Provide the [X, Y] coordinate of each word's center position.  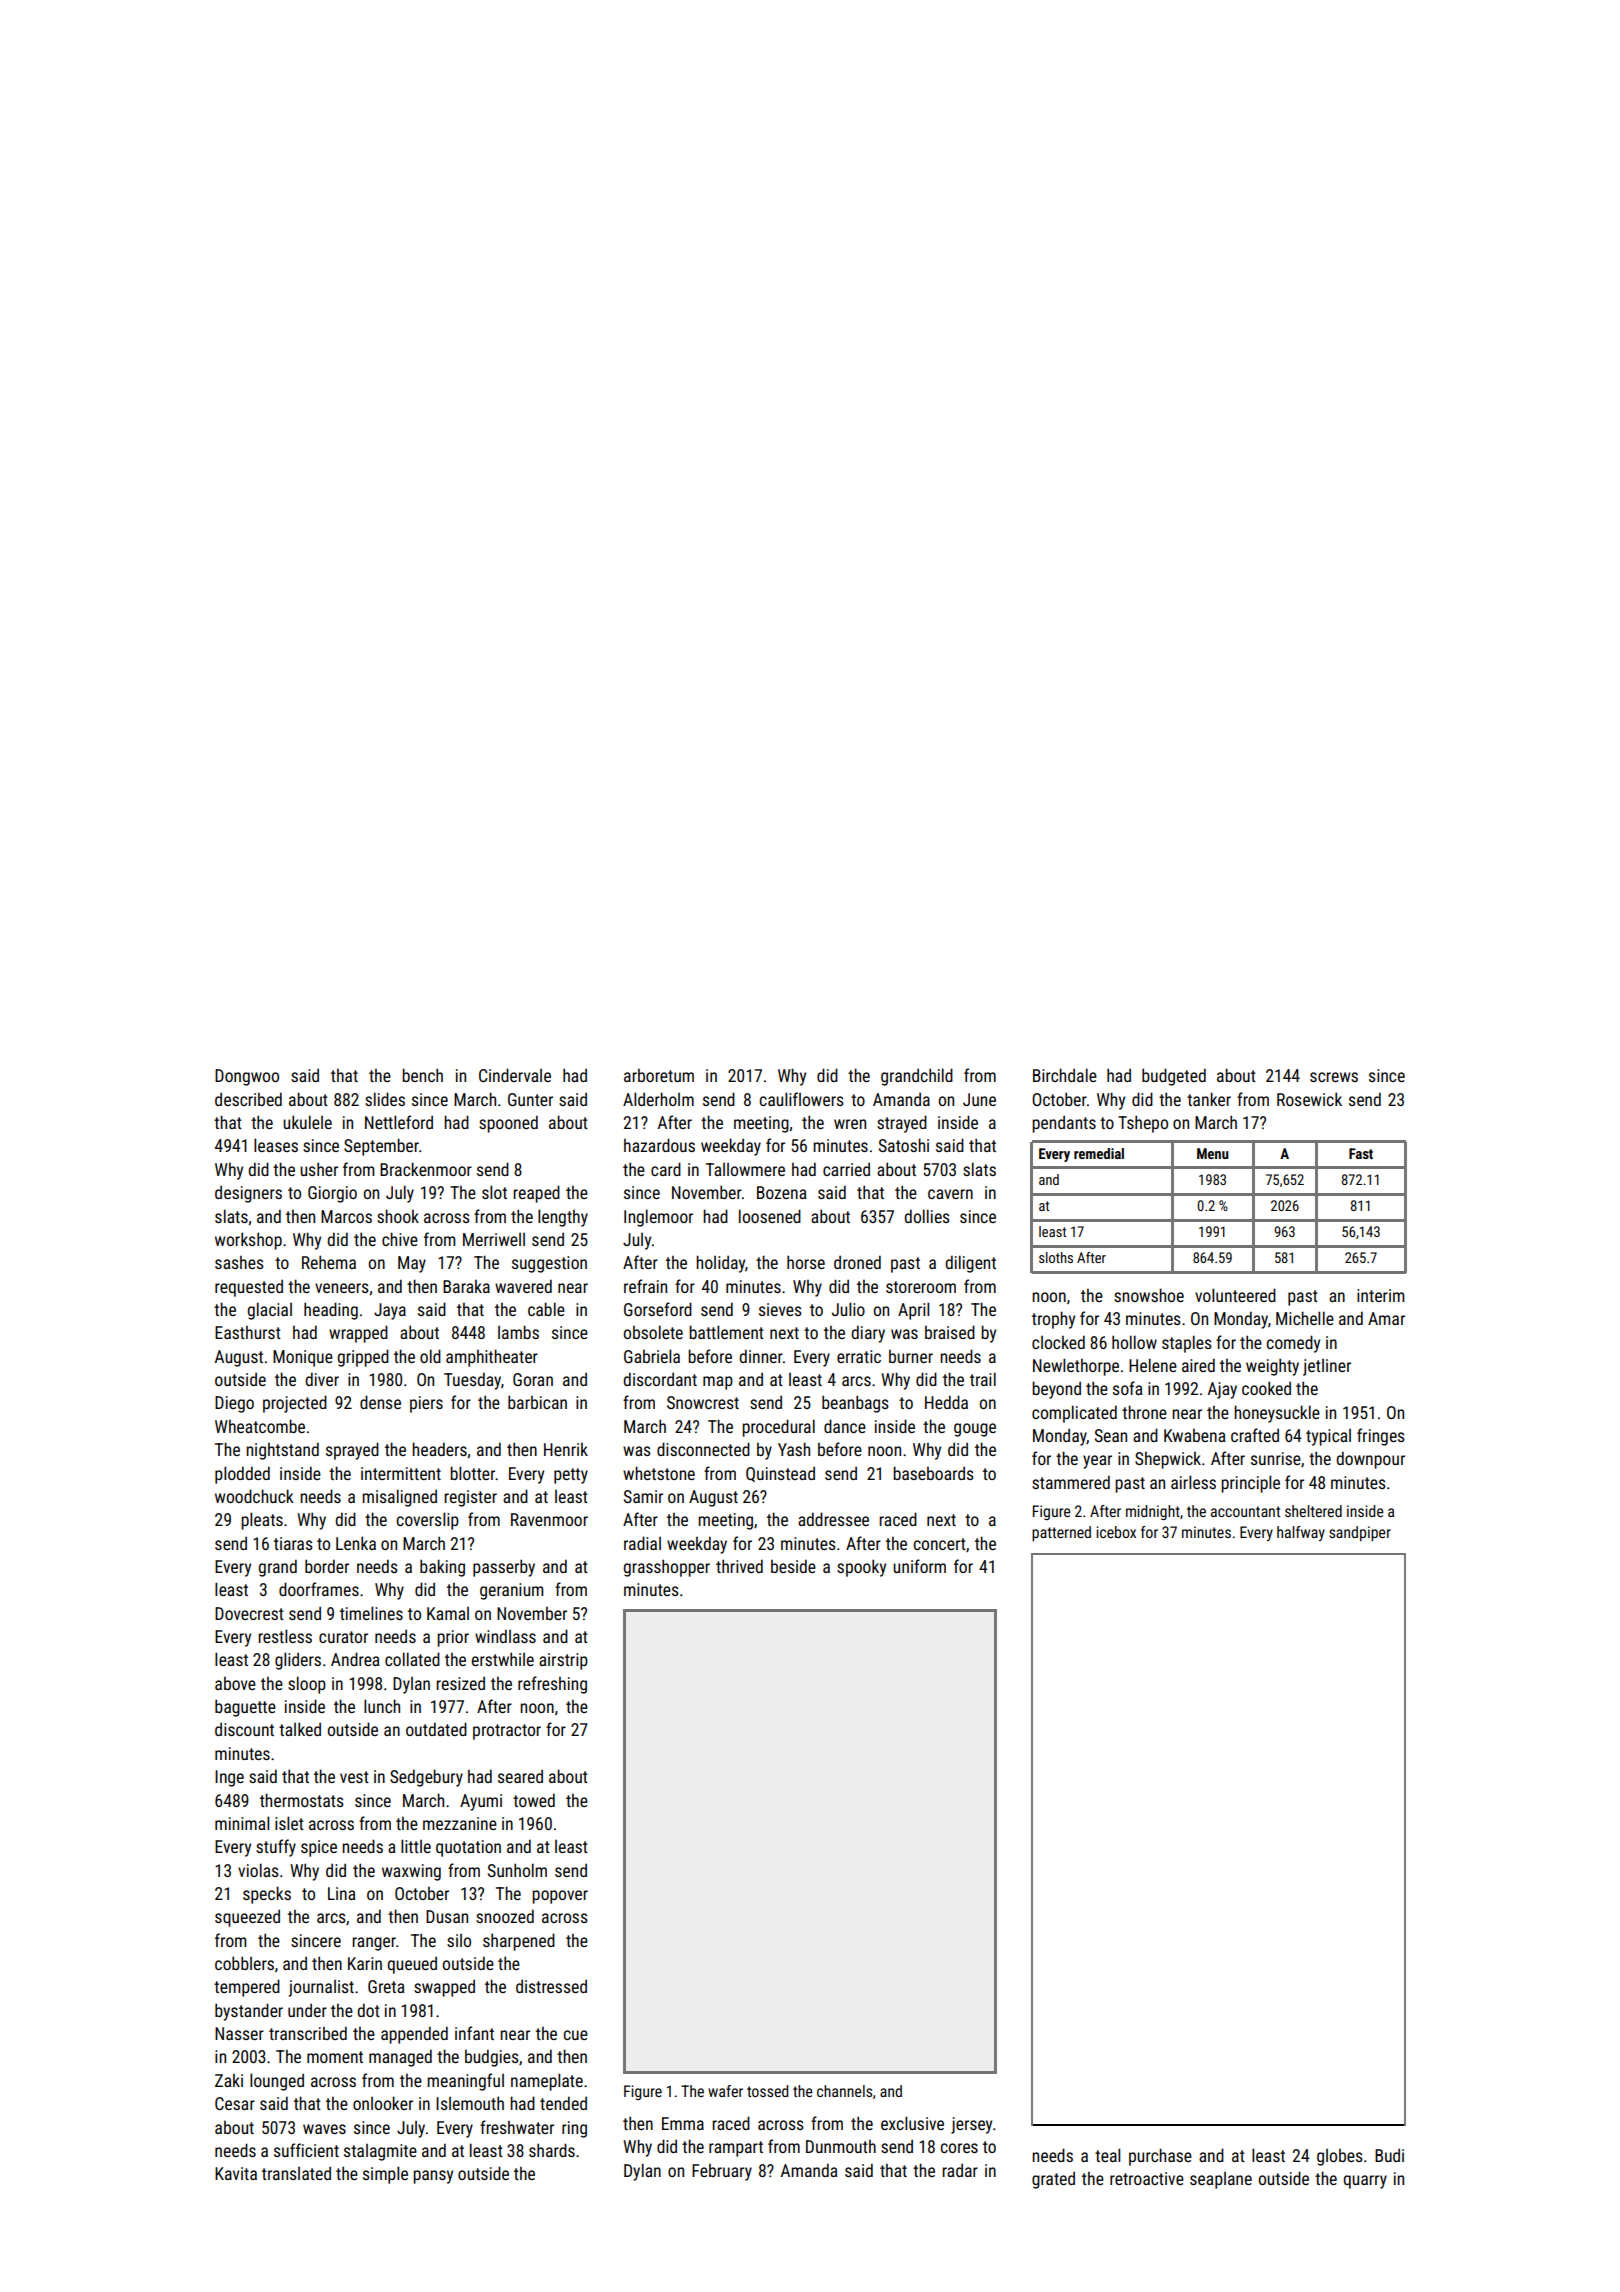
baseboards [933, 1473]
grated [1053, 2180]
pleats [262, 1521]
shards [552, 2150]
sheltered [1313, 1511]
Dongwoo [247, 1077]
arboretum [659, 1075]
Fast [1361, 1153]
